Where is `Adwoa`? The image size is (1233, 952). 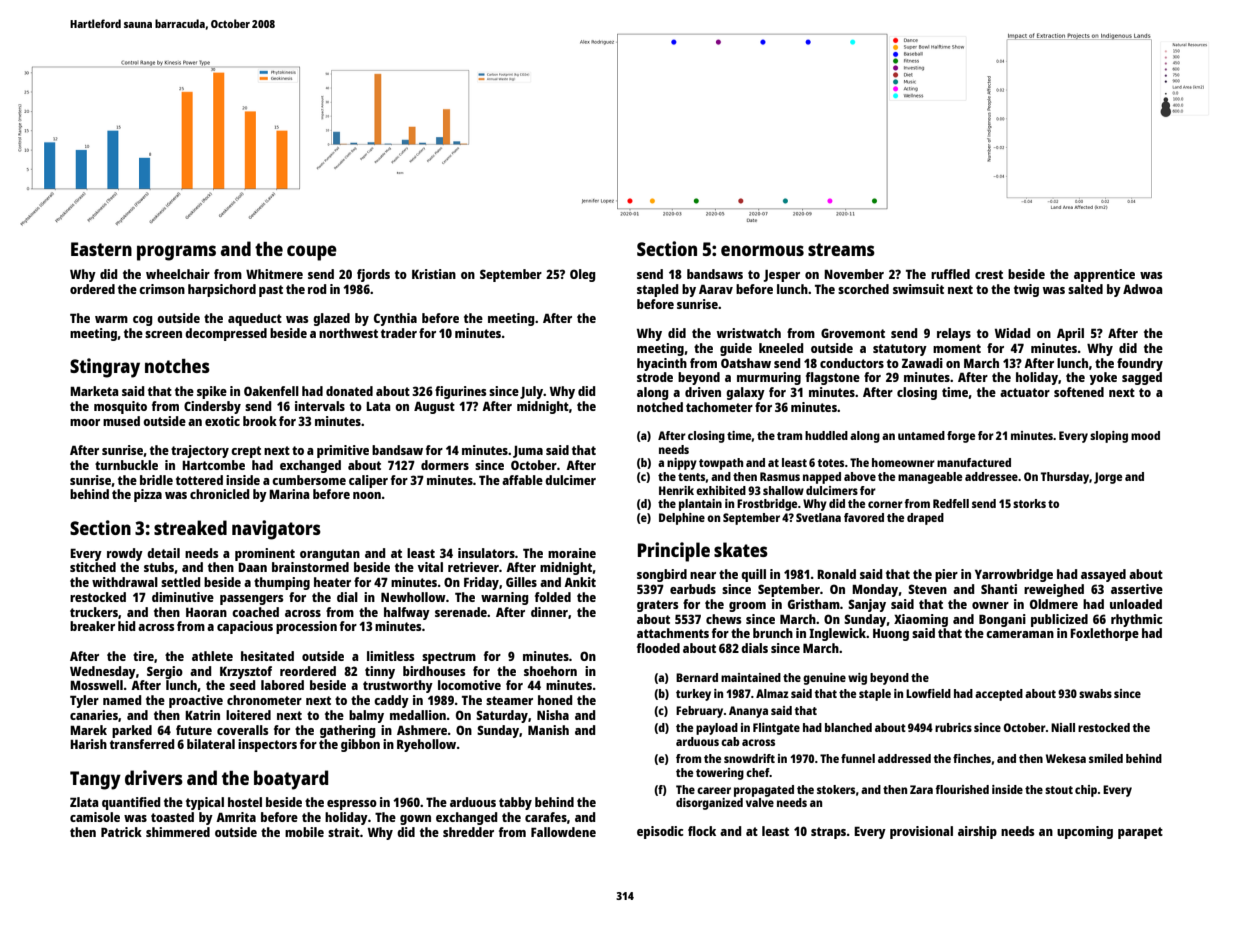
Adwoa is located at coordinates (1143, 289).
